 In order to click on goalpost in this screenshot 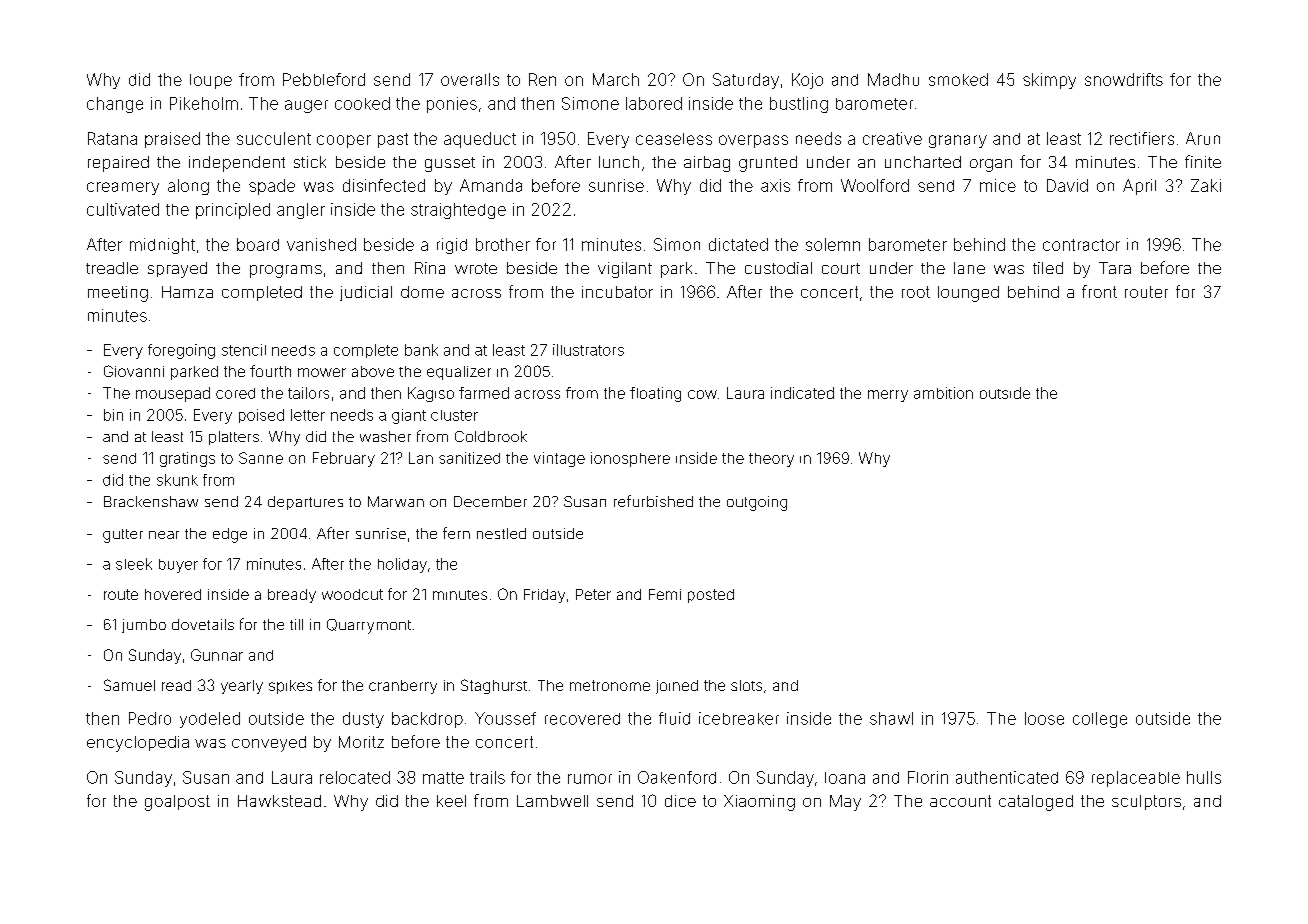, I will do `click(177, 803)`.
